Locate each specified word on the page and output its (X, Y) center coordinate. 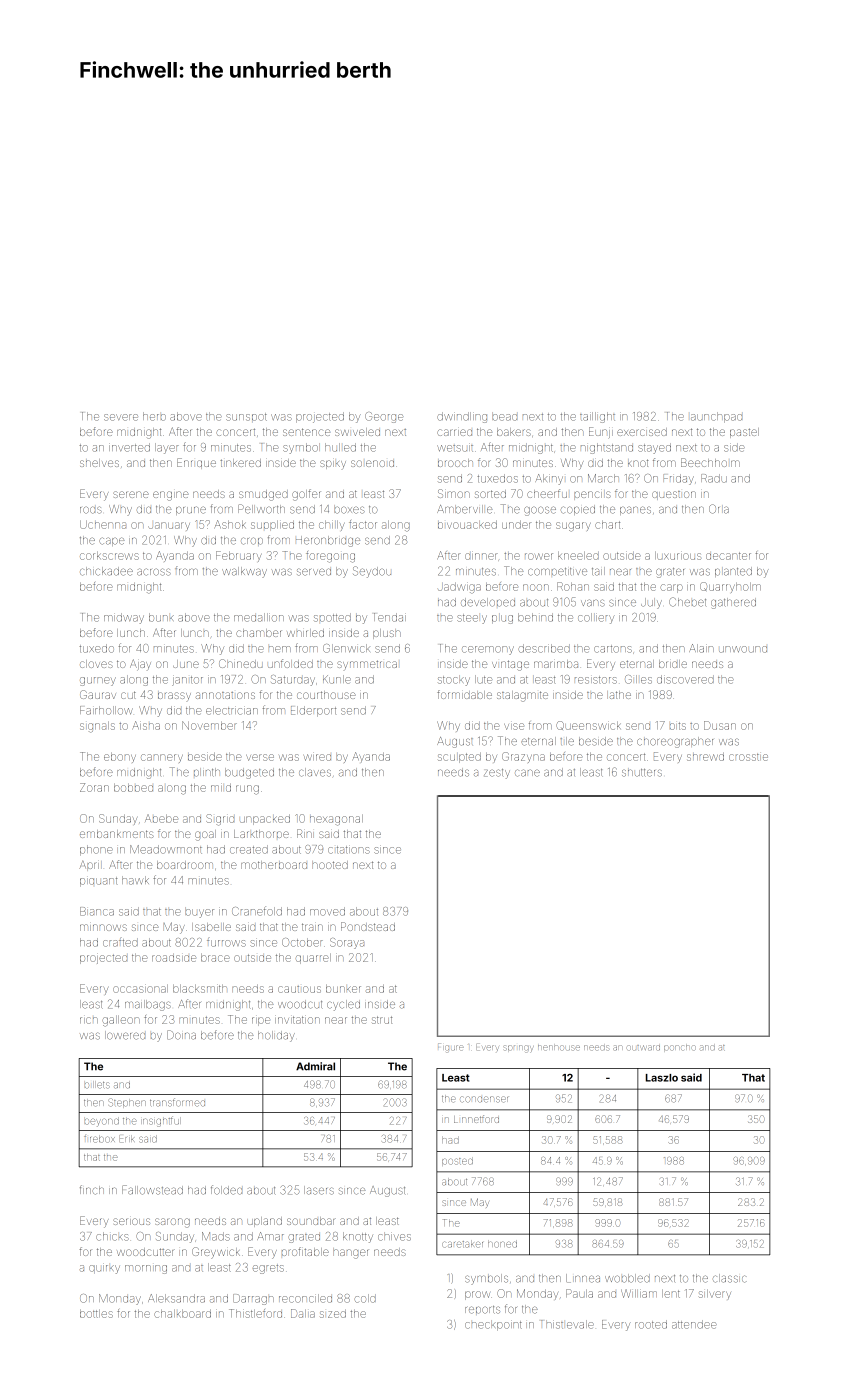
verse (260, 757)
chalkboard (182, 1314)
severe (121, 417)
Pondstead (368, 926)
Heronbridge (328, 541)
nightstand (607, 448)
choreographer (675, 742)
